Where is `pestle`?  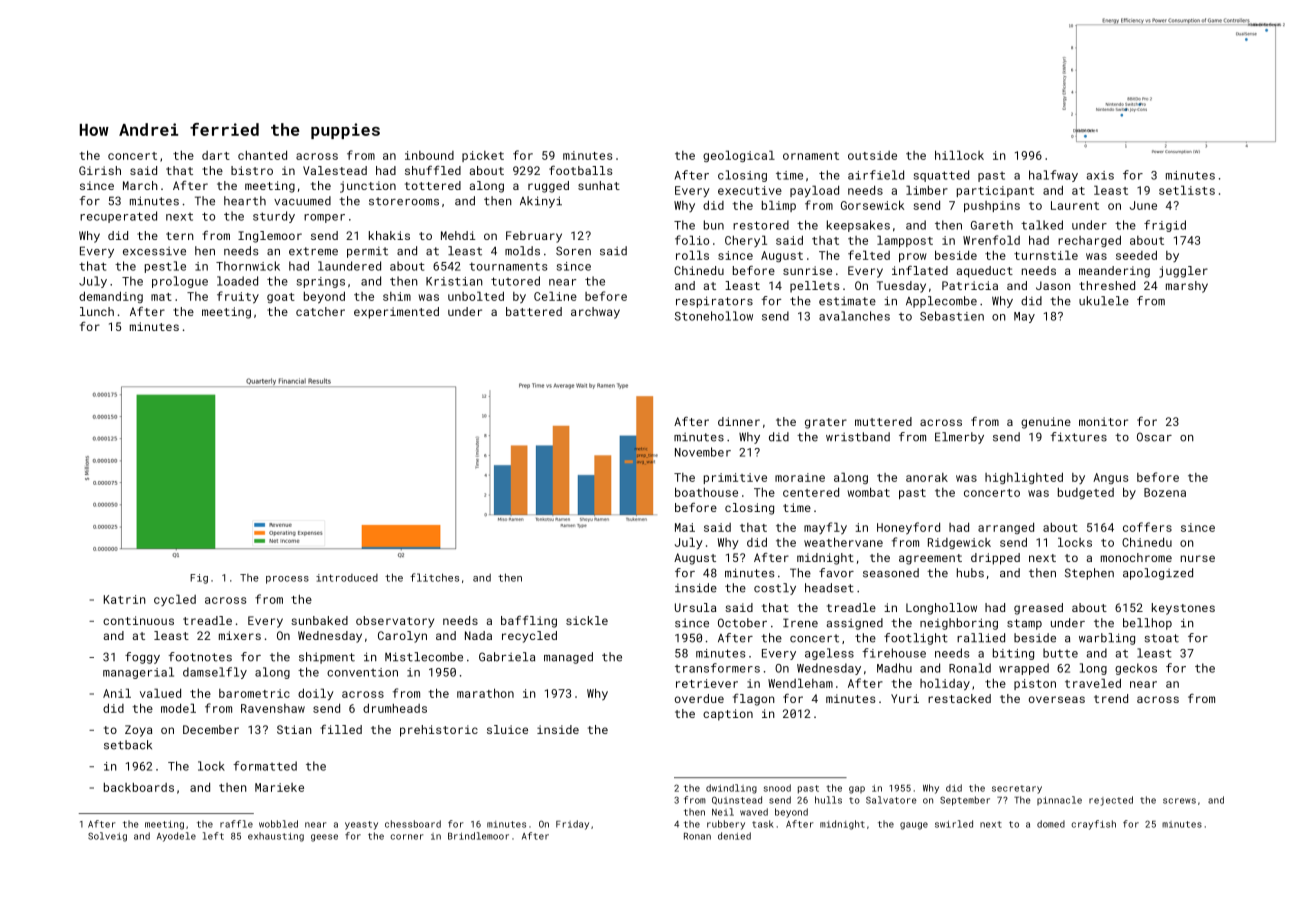 pestle is located at coordinates (165, 267).
